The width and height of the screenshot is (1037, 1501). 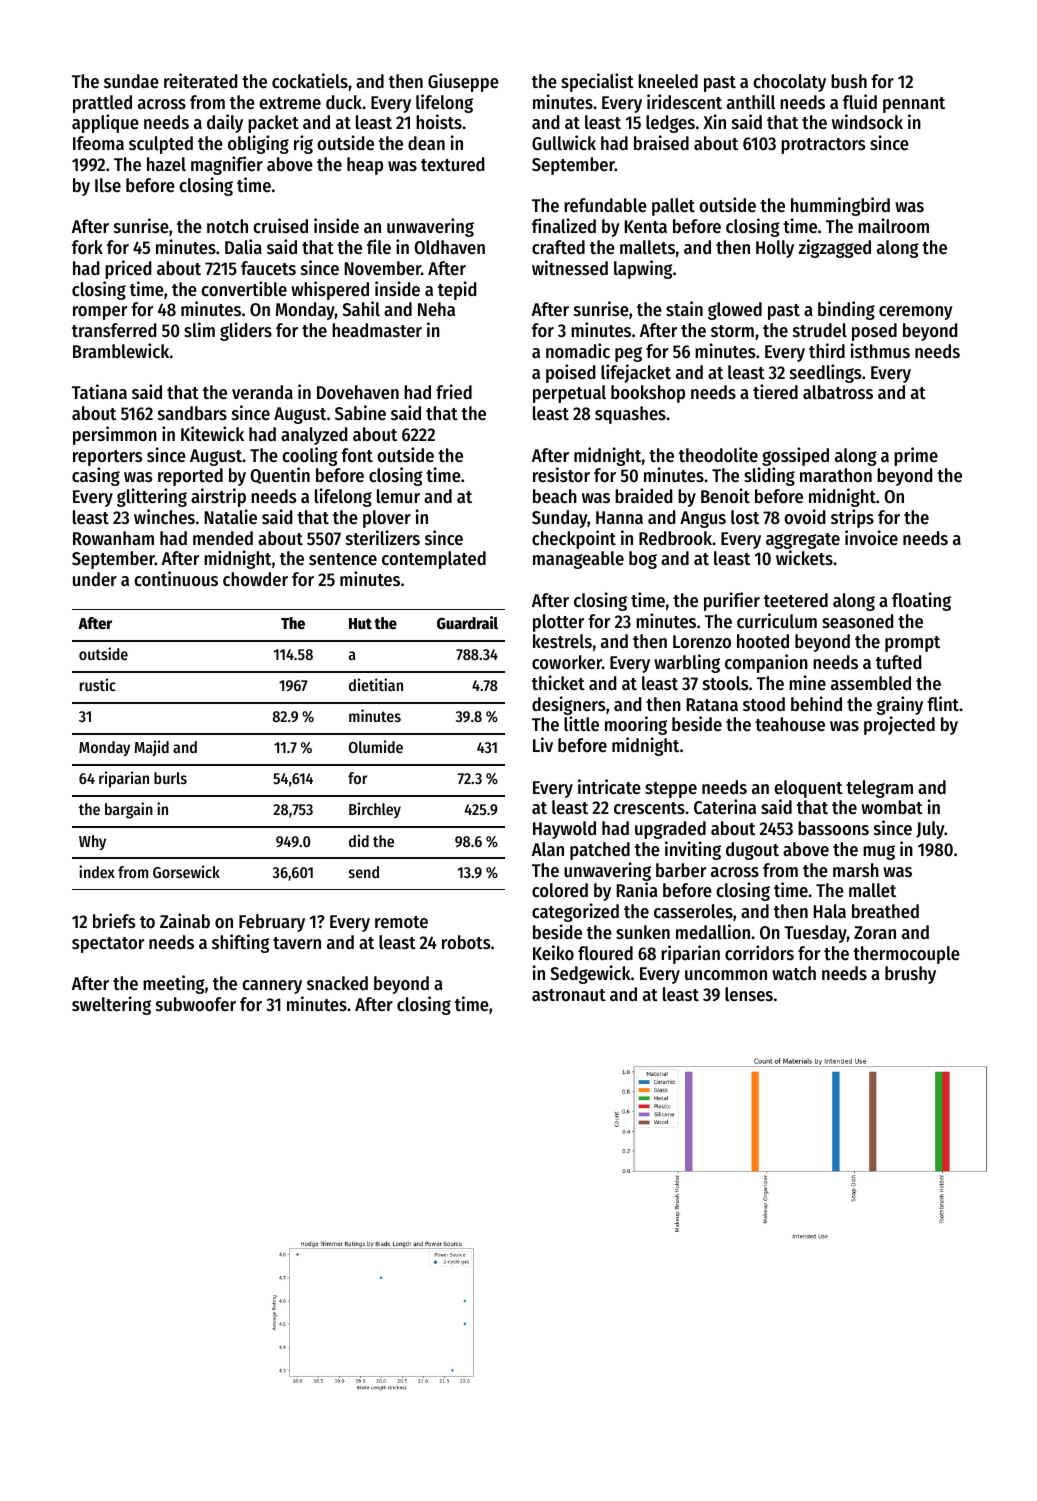 What do you see at coordinates (875, 932) in the screenshot?
I see `Zoran` at bounding box center [875, 932].
